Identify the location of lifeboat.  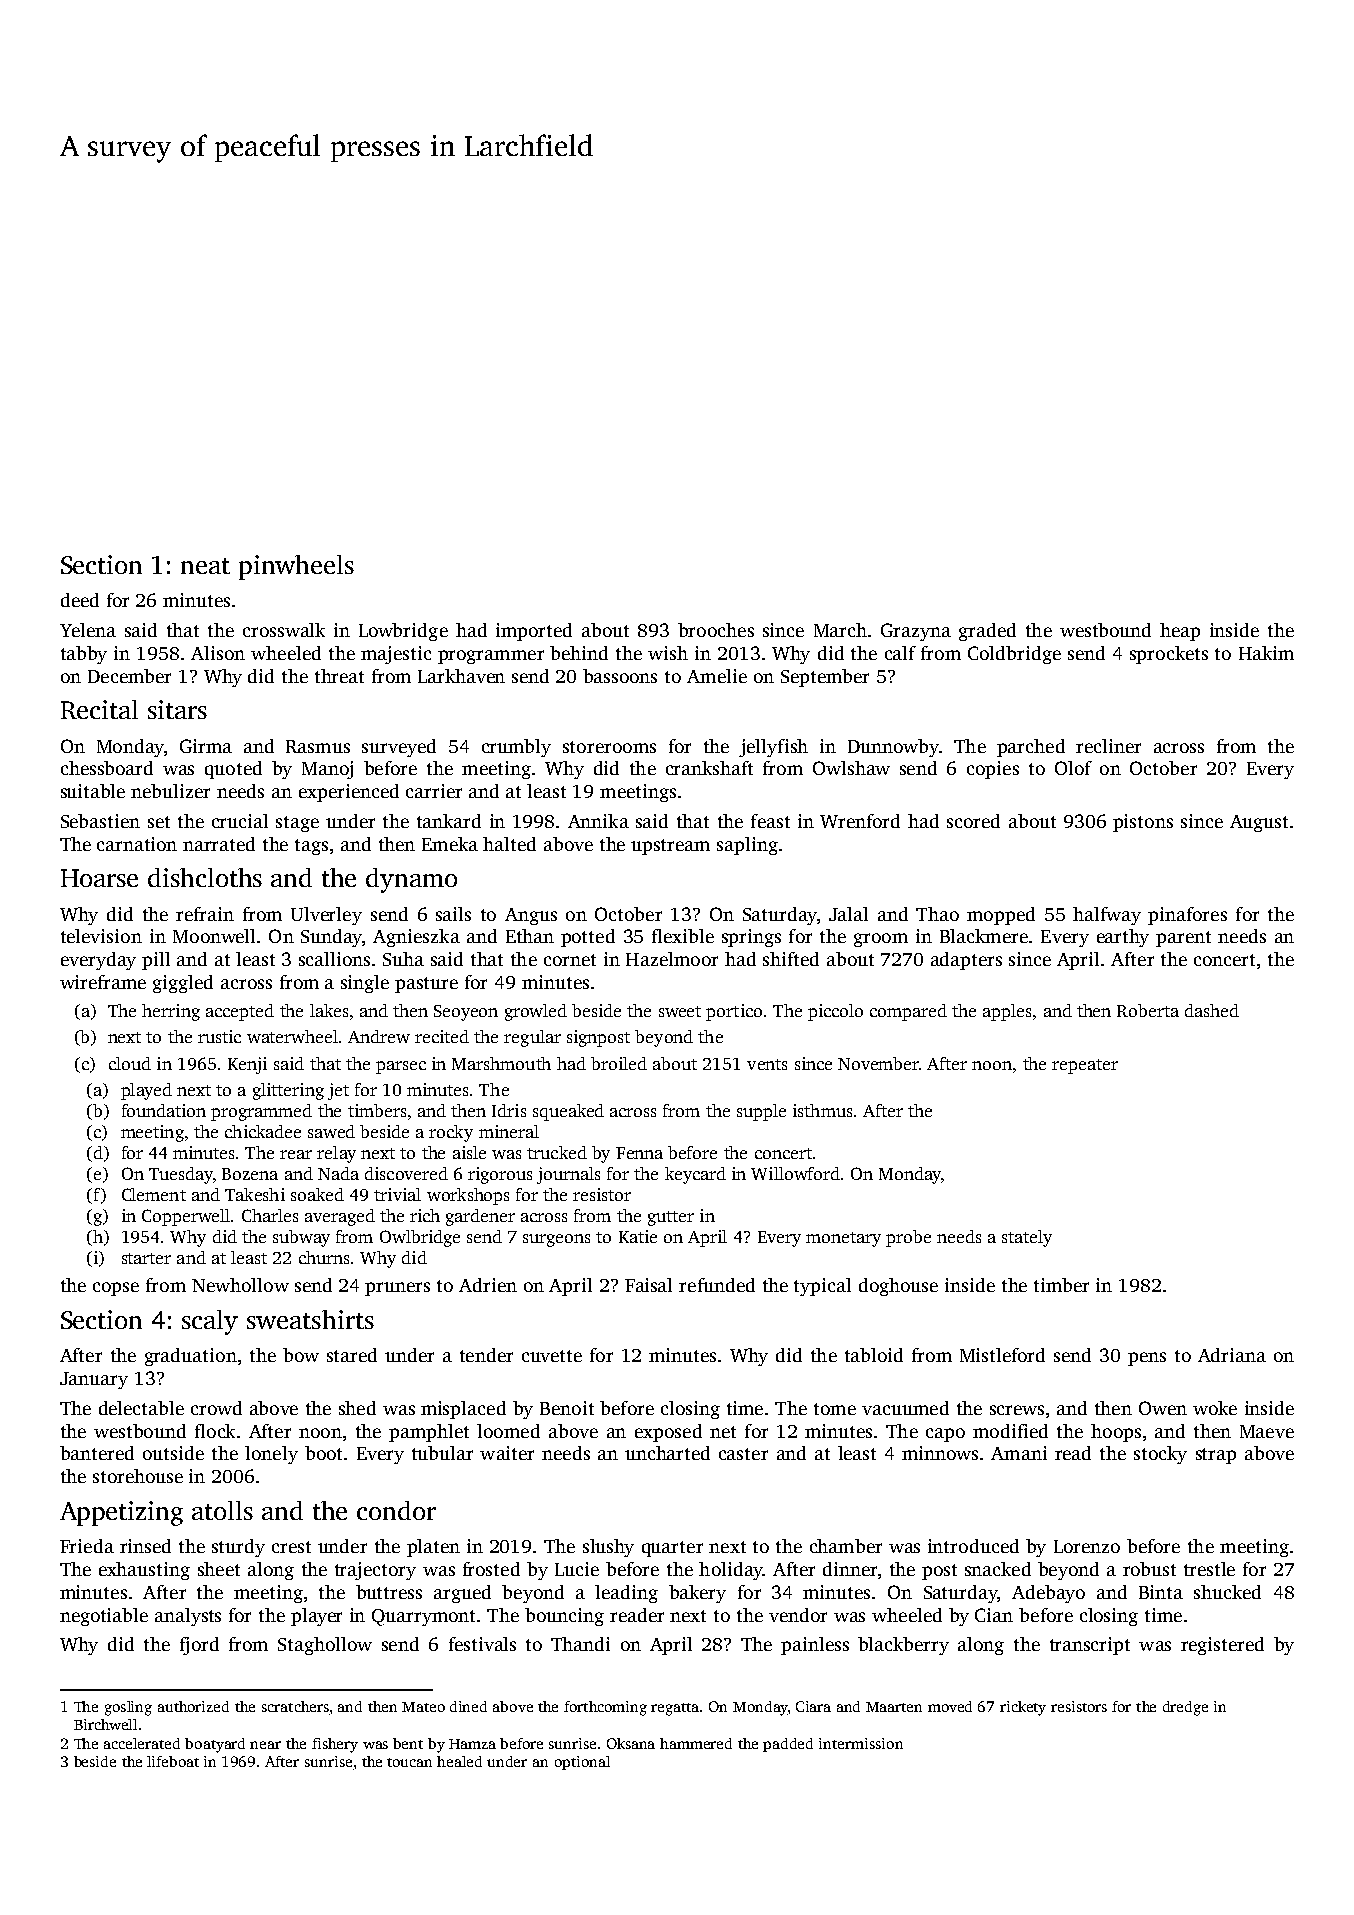
(173, 1761).
